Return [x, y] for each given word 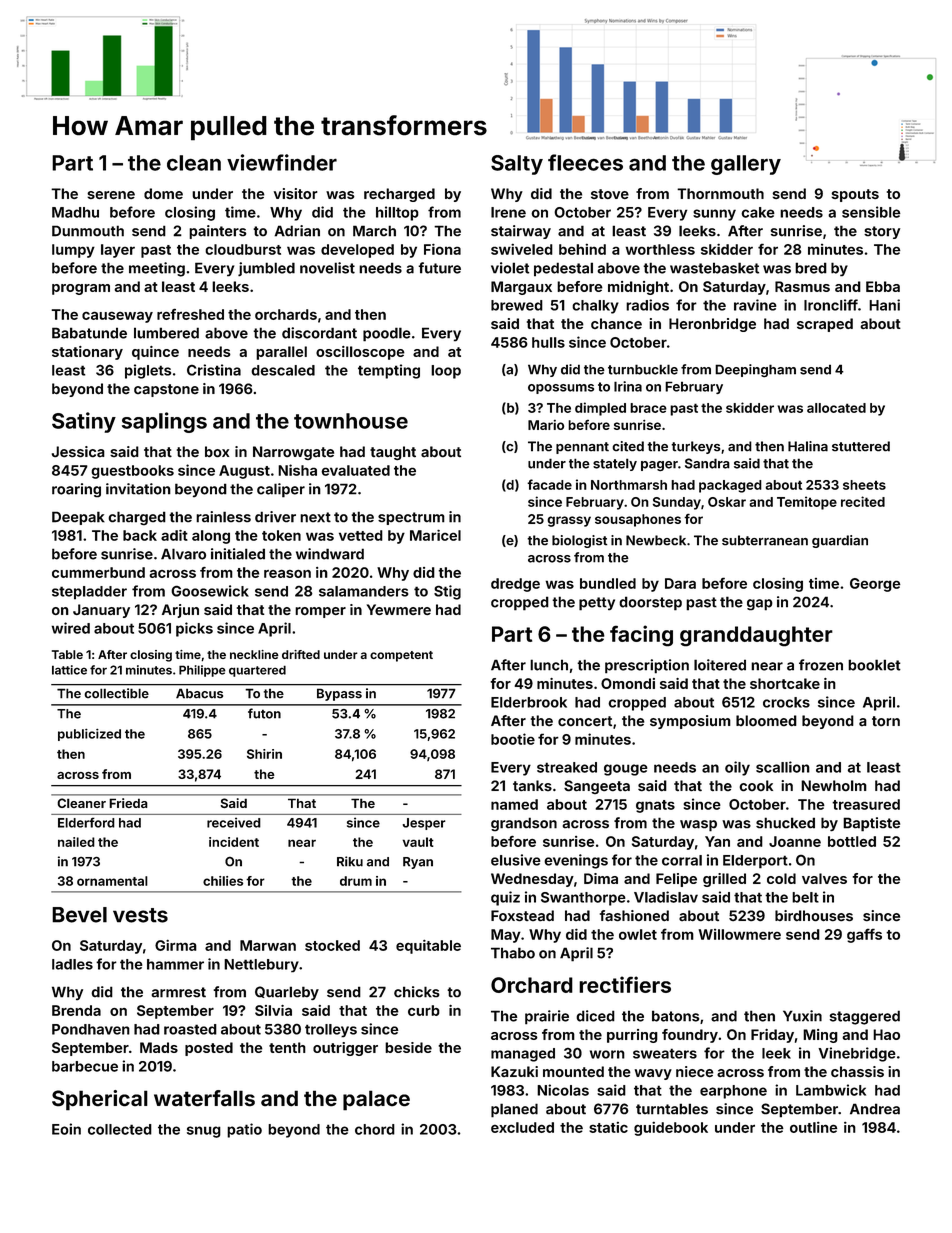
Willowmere [739, 934]
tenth [287, 1047]
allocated [836, 408]
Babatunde [89, 333]
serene [111, 195]
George [875, 585]
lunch [549, 665]
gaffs [864, 936]
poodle [386, 334]
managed [523, 1055]
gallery [746, 165]
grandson [524, 824]
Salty [517, 165]
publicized [89, 735]
